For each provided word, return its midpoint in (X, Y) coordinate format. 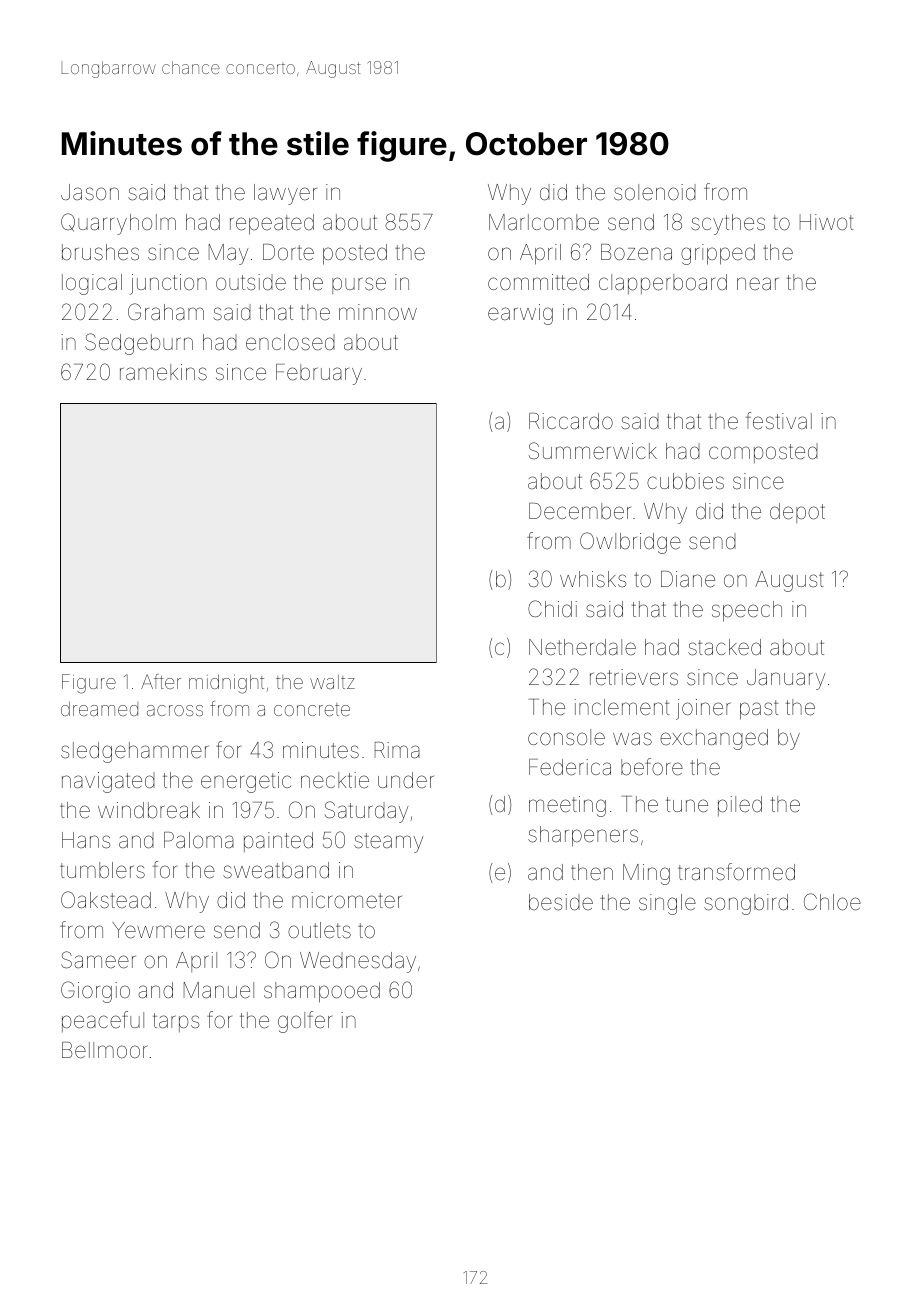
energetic (246, 782)
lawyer (285, 194)
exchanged (714, 739)
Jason (90, 192)
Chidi (552, 608)
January (786, 679)
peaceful (103, 1021)
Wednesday (358, 962)
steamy (389, 843)
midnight (226, 684)
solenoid (655, 192)
